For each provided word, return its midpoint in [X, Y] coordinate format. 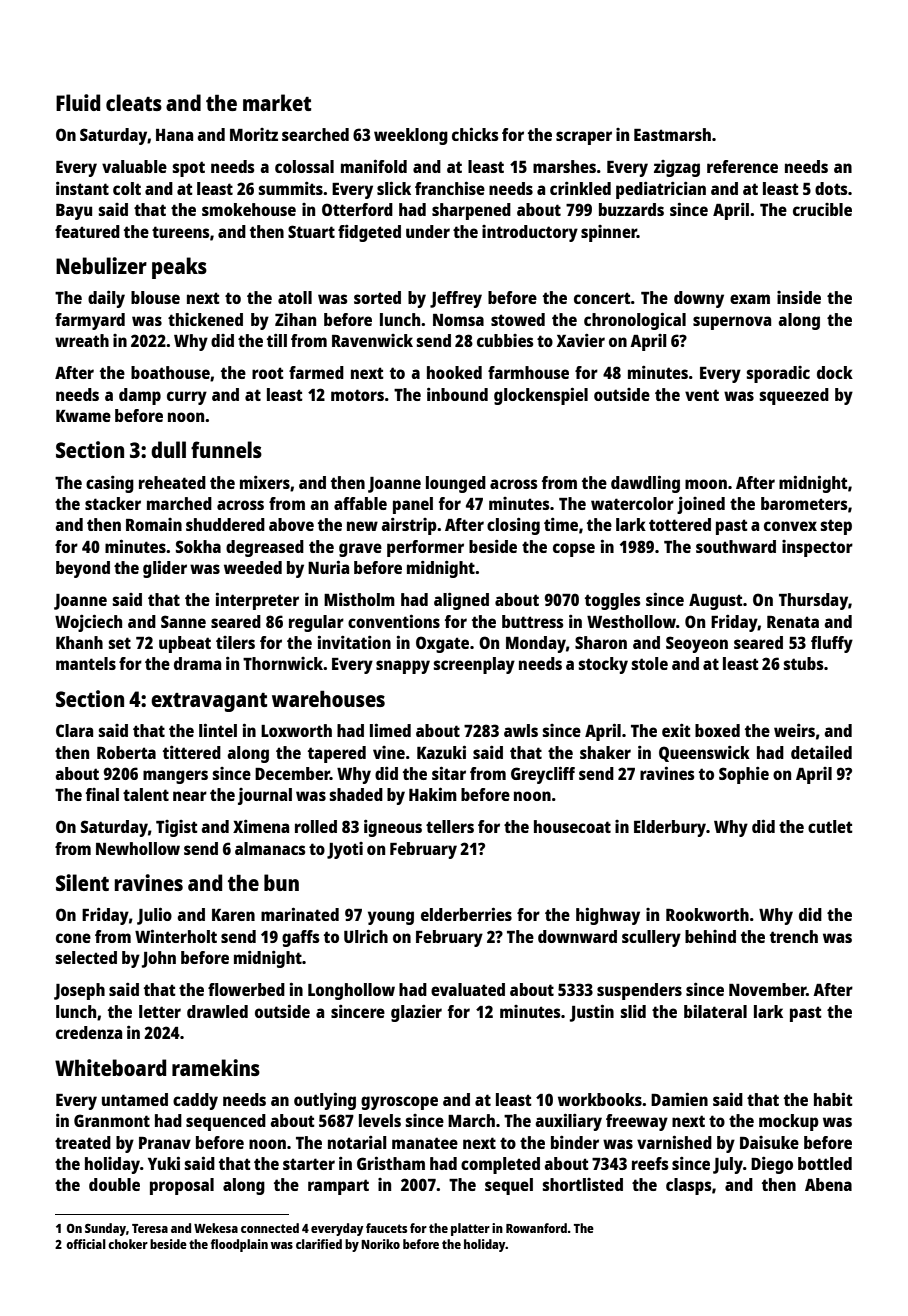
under [428, 231]
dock [835, 372]
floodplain [239, 1245]
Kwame [83, 416]
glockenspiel [541, 396]
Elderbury [670, 828]
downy [699, 299]
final [102, 794]
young [391, 918]
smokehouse [249, 209]
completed [500, 1165]
